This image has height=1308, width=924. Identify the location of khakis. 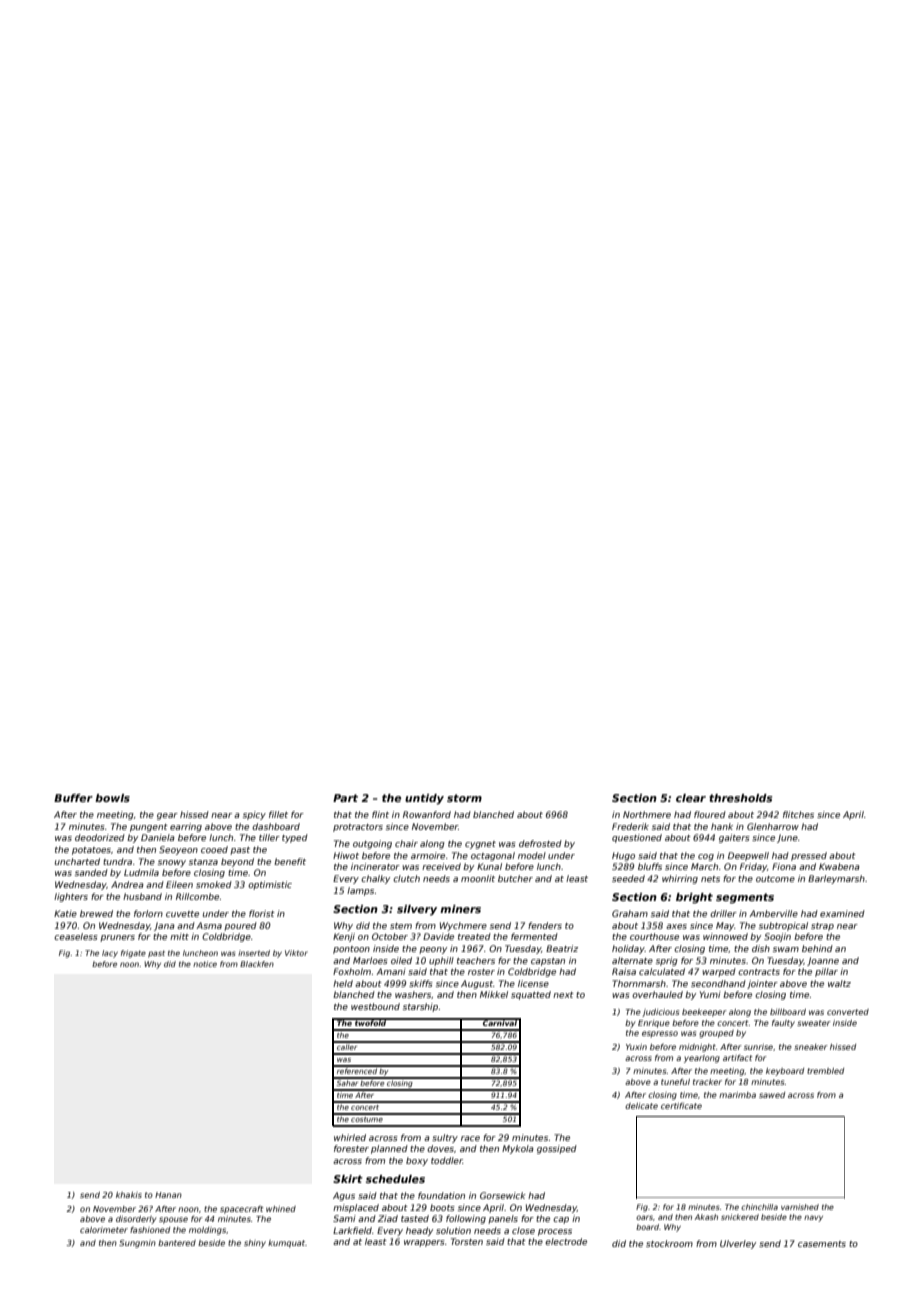
(129, 1195).
